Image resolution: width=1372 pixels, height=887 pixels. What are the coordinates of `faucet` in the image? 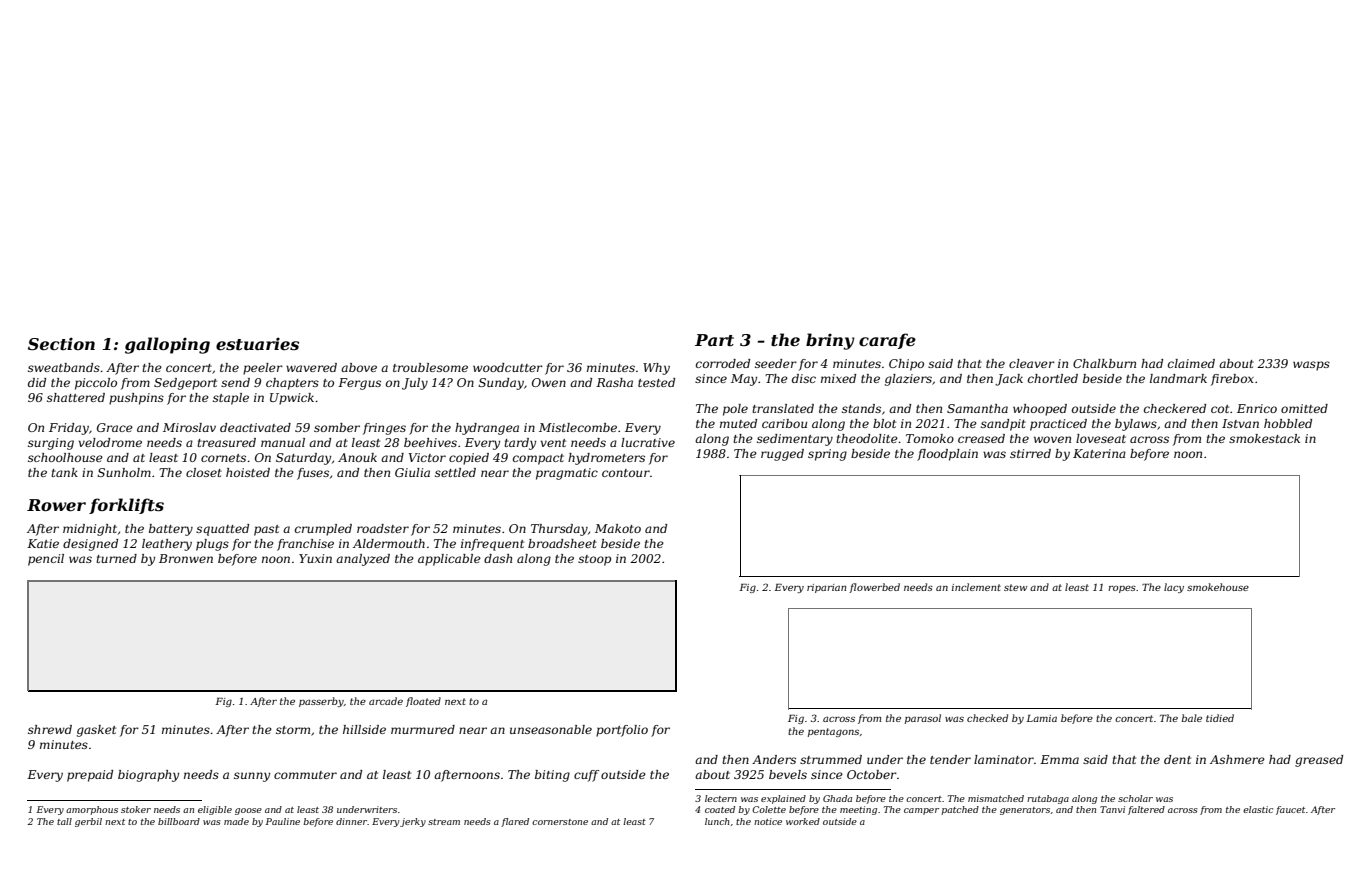 It's located at (1290, 810).
